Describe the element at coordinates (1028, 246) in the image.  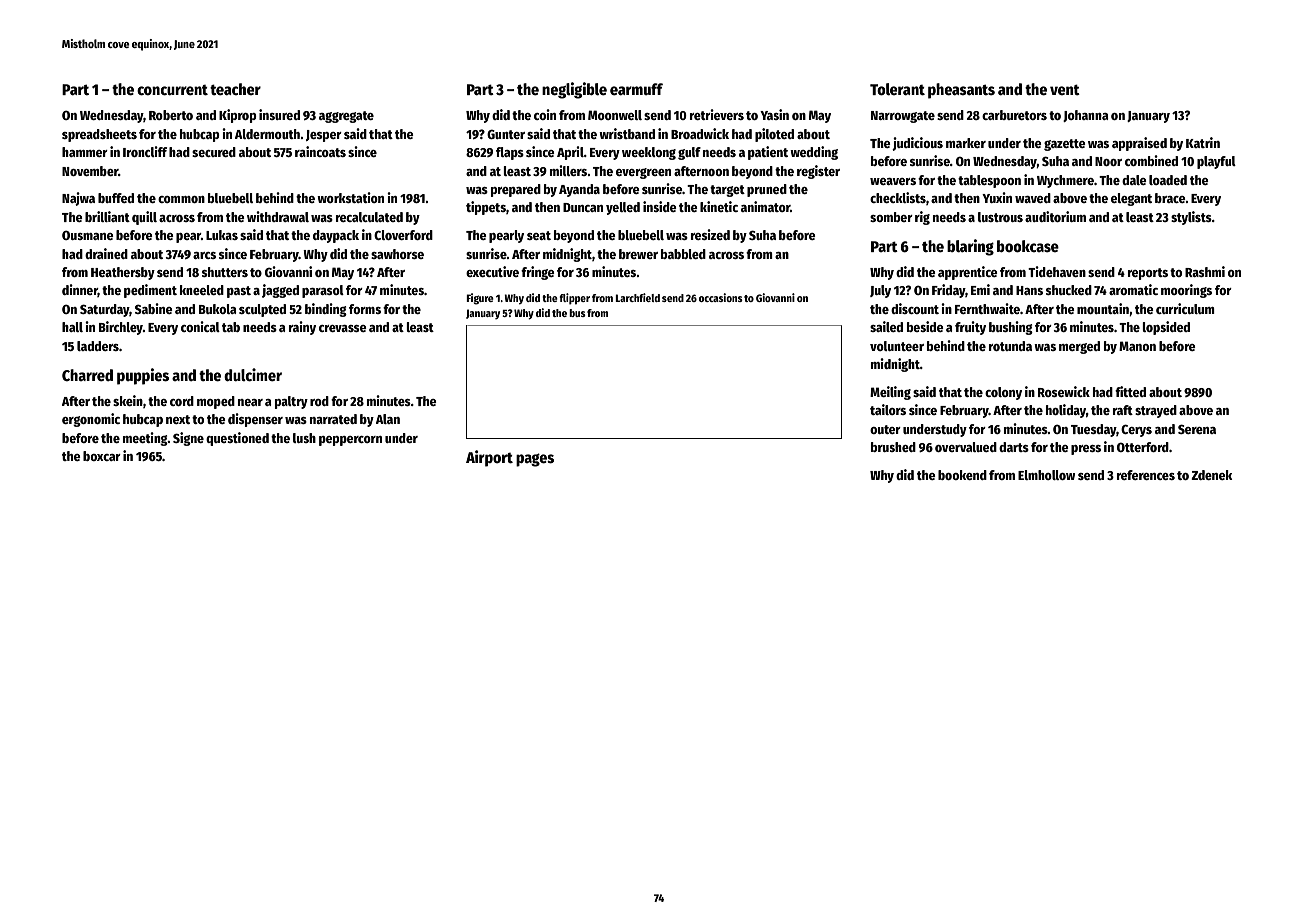
I see `bookcase` at that location.
